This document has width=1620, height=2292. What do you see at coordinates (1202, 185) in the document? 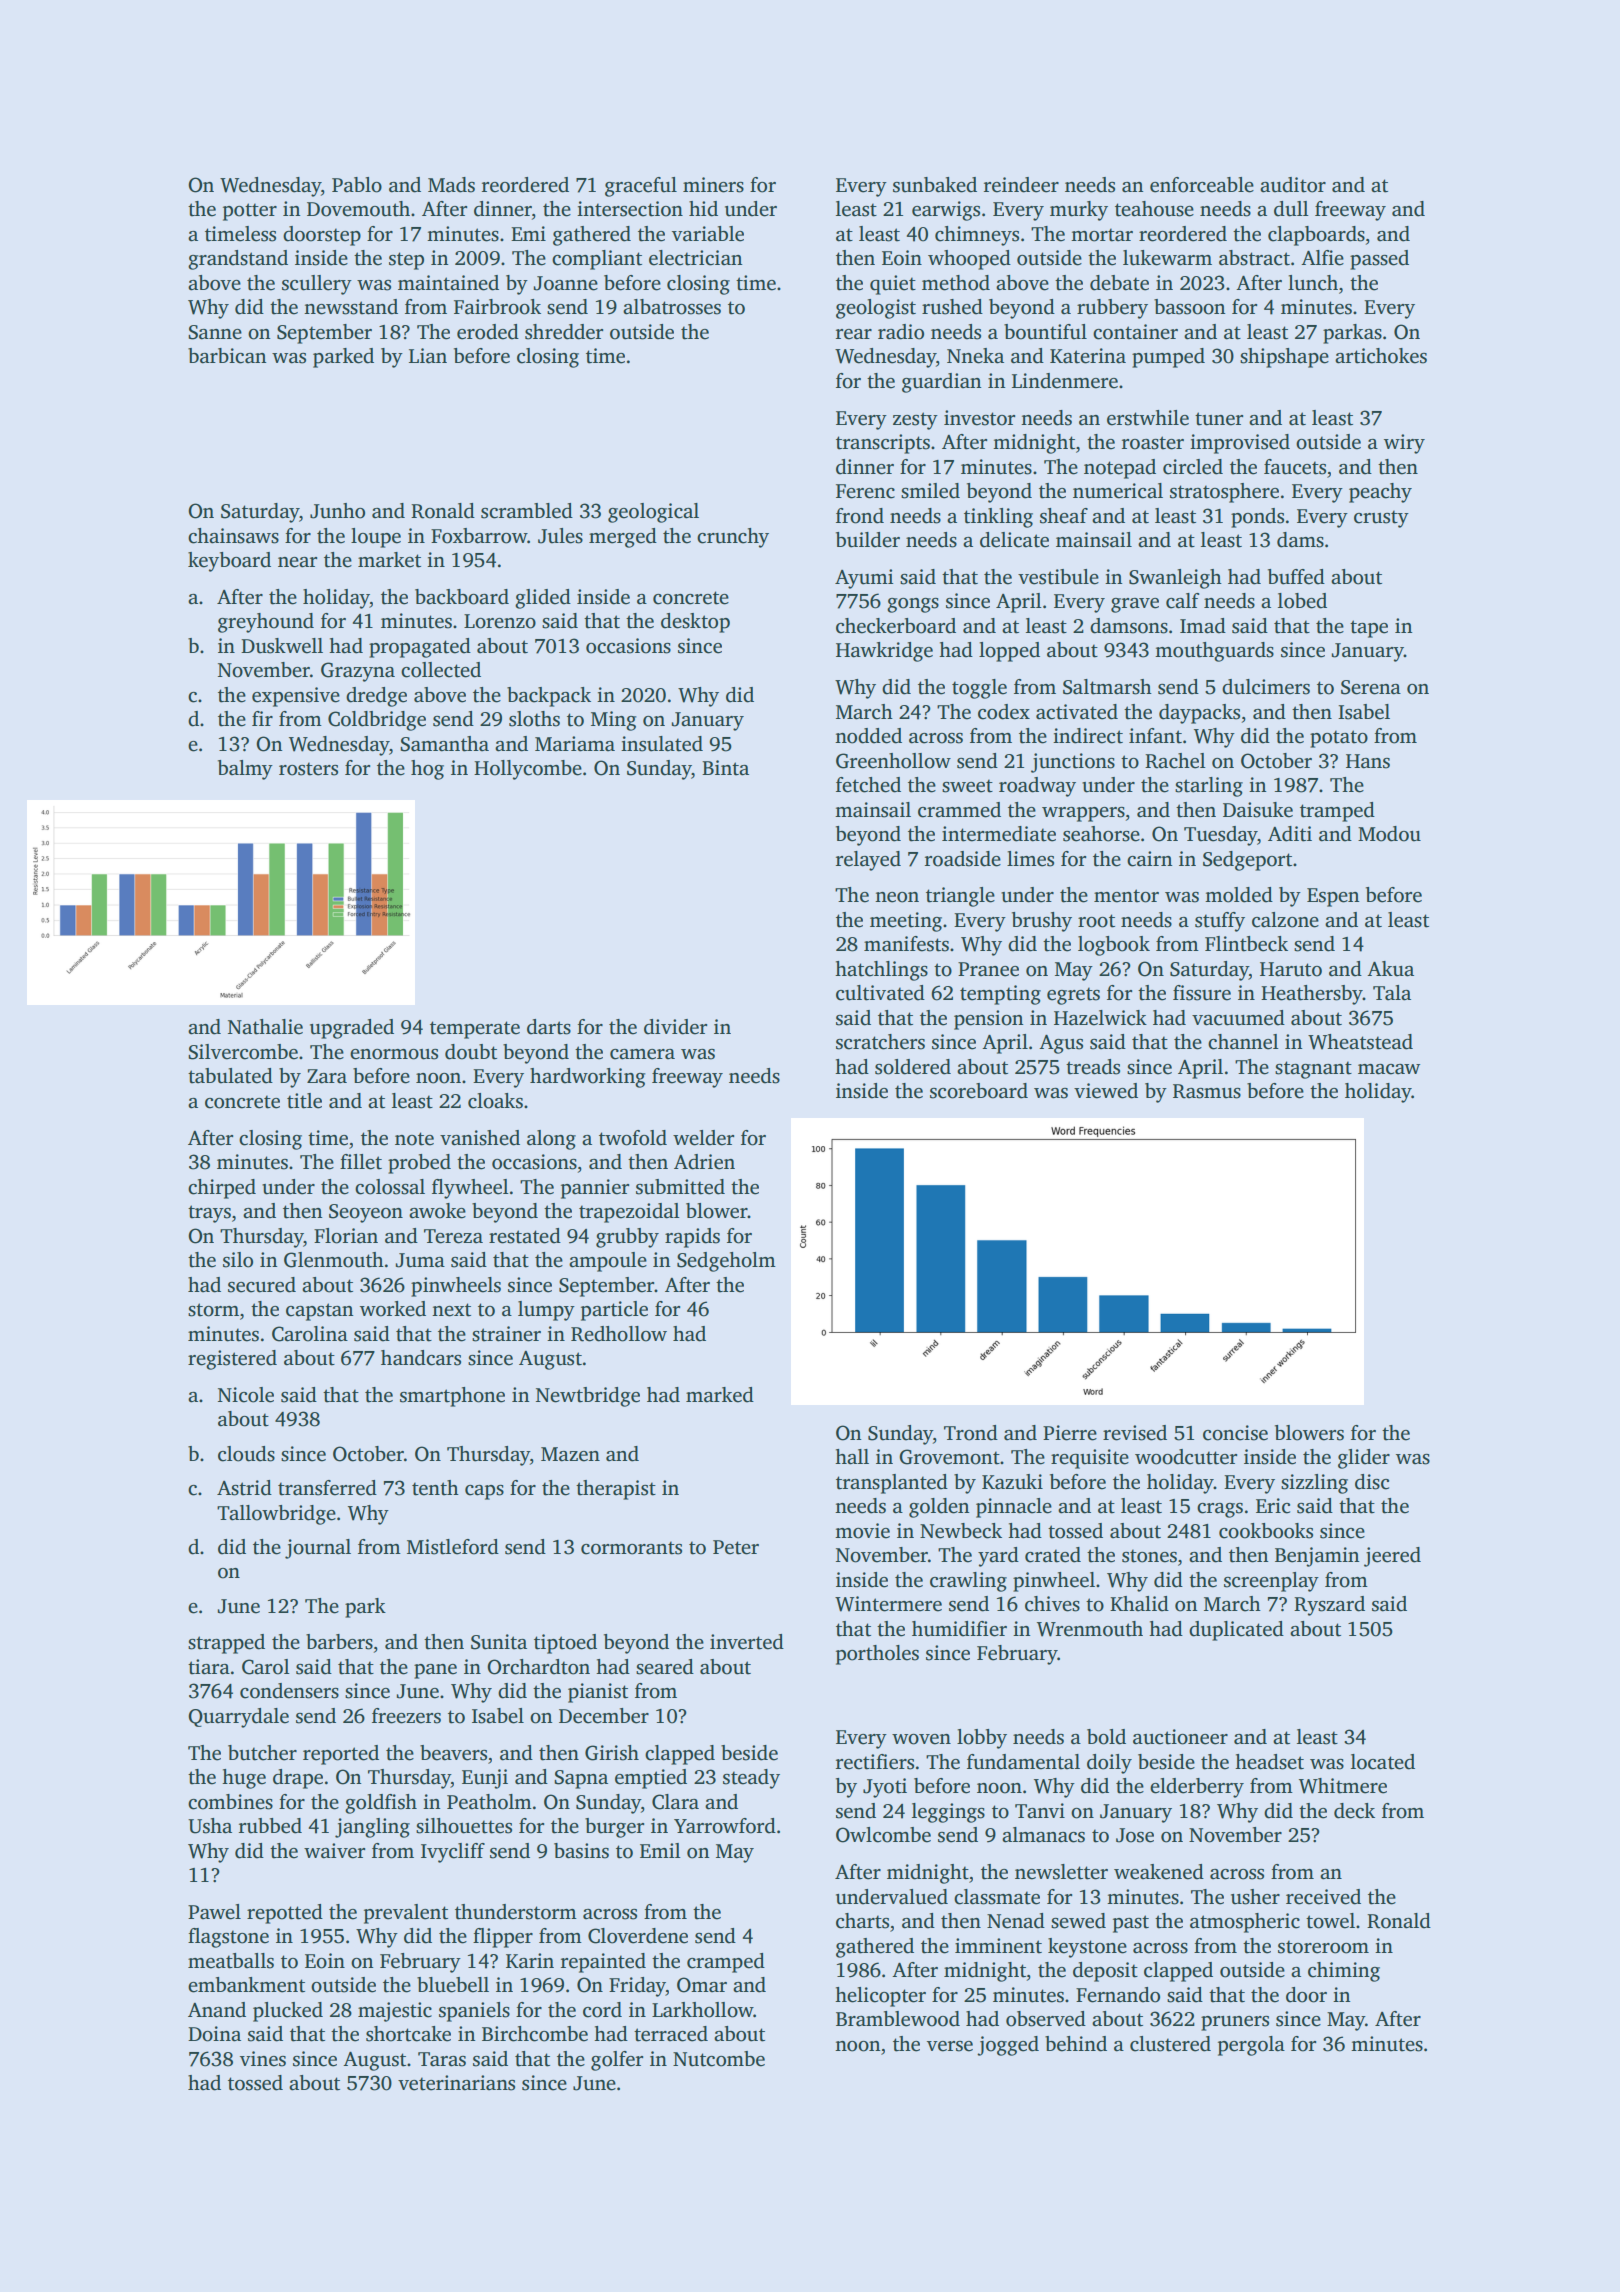
I see `enforceable` at bounding box center [1202, 185].
